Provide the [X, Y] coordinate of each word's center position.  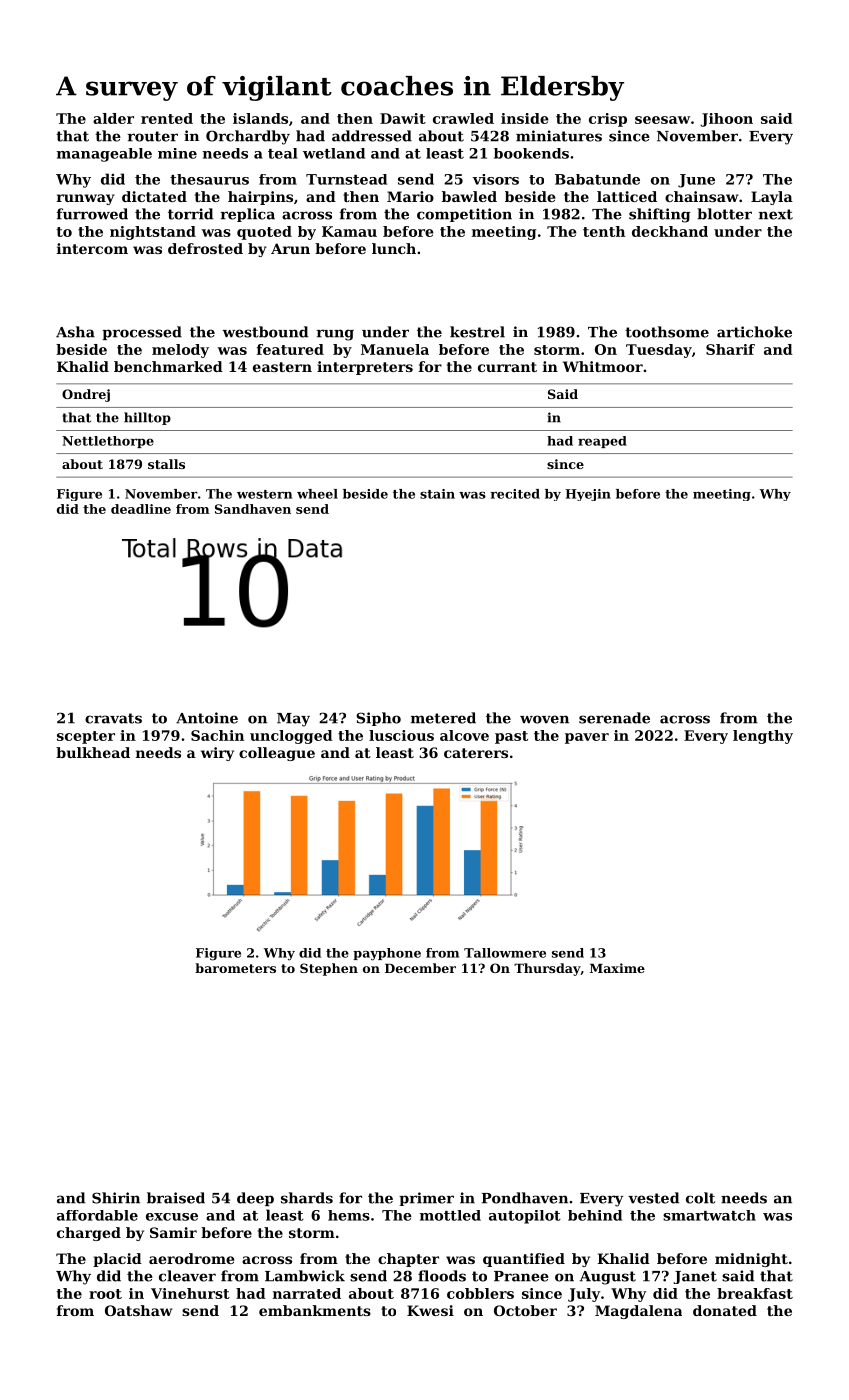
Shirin [116, 1198]
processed [142, 333]
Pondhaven [525, 1198]
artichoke [754, 332]
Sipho [378, 719]
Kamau [349, 231]
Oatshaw [138, 1310]
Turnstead [346, 179]
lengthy [763, 737]
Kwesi [430, 1310]
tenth [604, 231]
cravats [113, 718]
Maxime [617, 968]
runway [86, 199]
